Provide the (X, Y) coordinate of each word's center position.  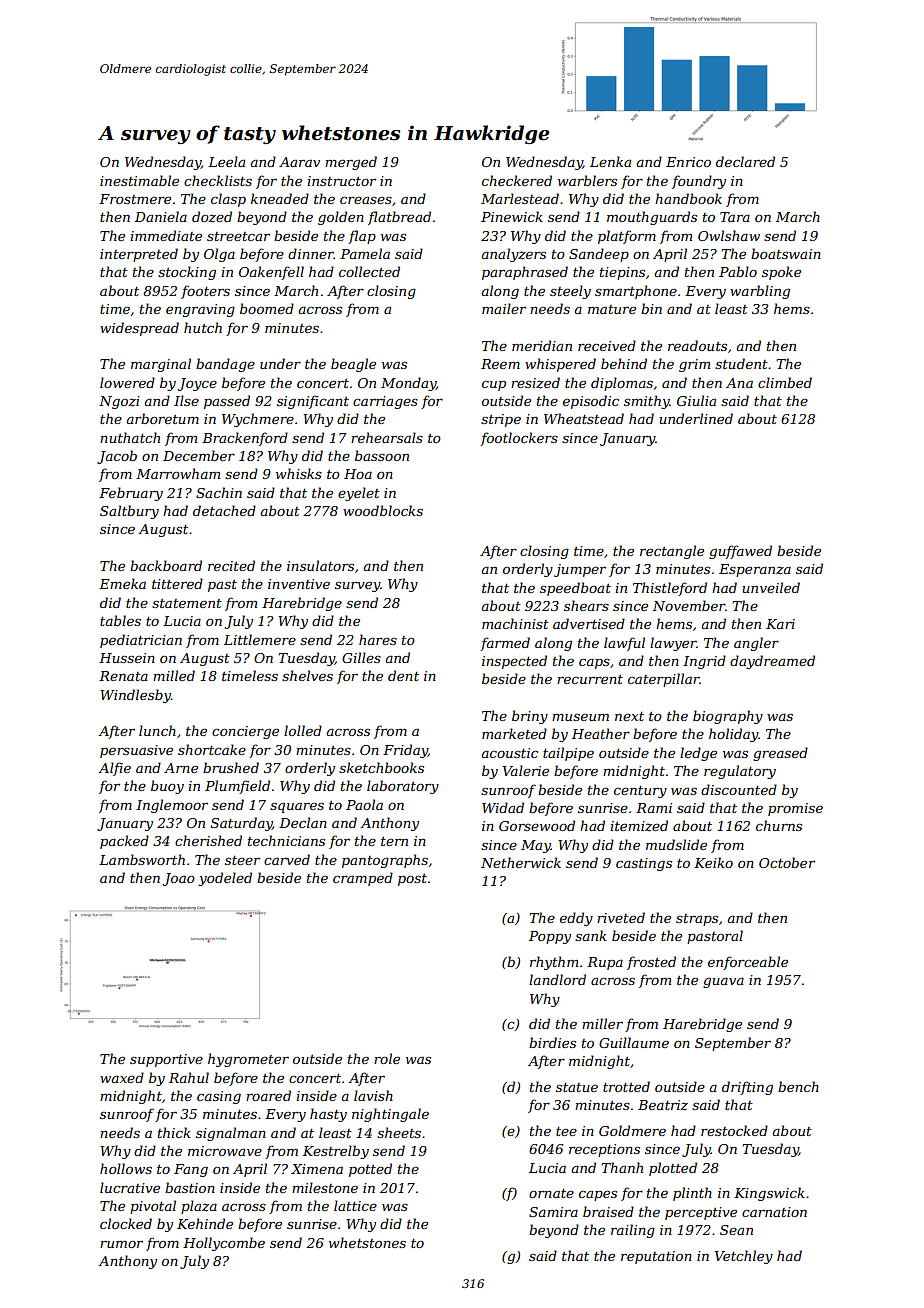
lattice (355, 1205)
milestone (325, 1187)
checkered (517, 180)
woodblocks (383, 510)
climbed (785, 382)
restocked (734, 1130)
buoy (167, 787)
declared (745, 161)
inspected (514, 662)
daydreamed (772, 662)
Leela (226, 161)
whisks (299, 473)
